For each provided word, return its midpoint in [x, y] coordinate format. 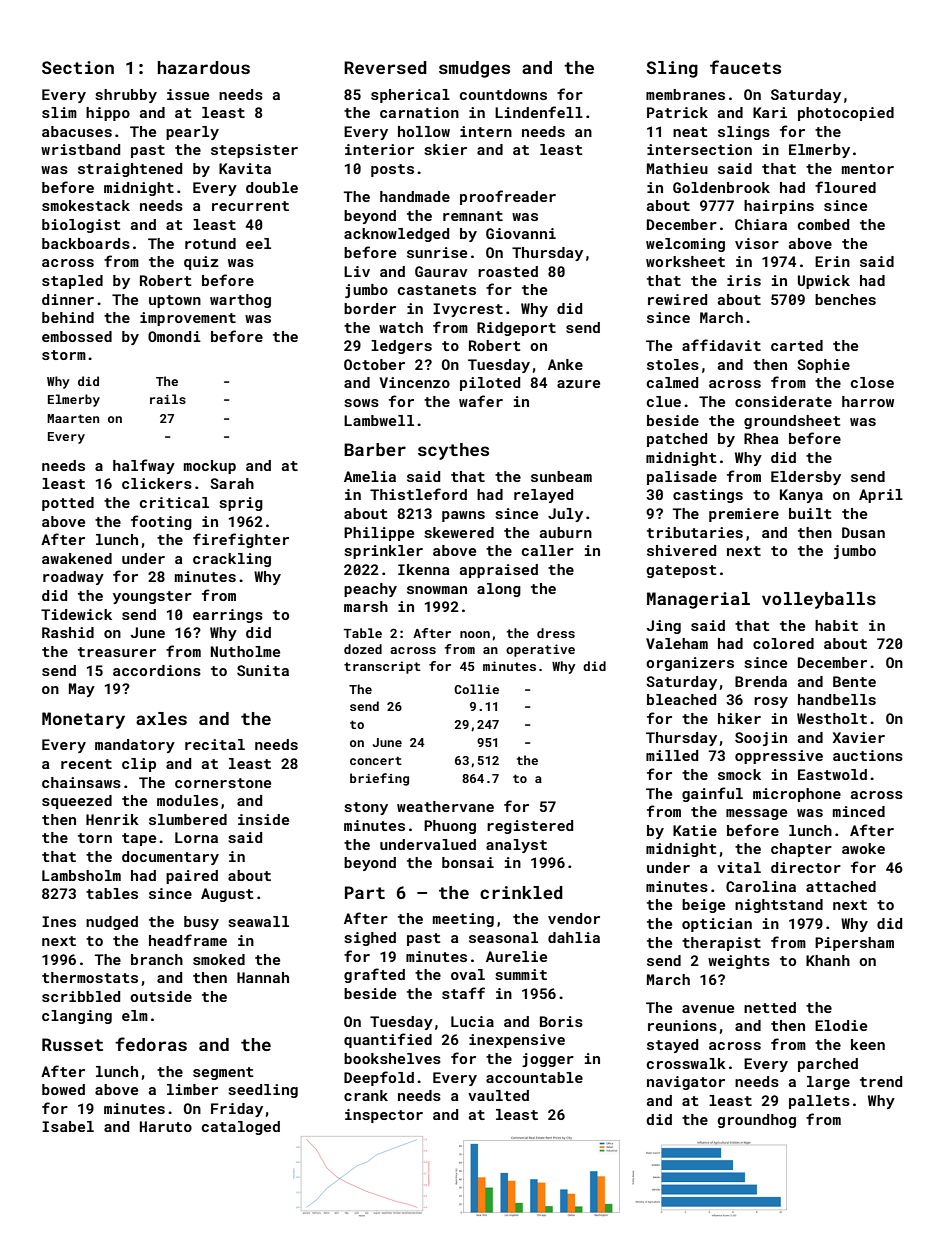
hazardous [204, 67]
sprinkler [383, 552]
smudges [474, 69]
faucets [745, 67]
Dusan [863, 532]
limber [192, 1089]
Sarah [232, 483]
